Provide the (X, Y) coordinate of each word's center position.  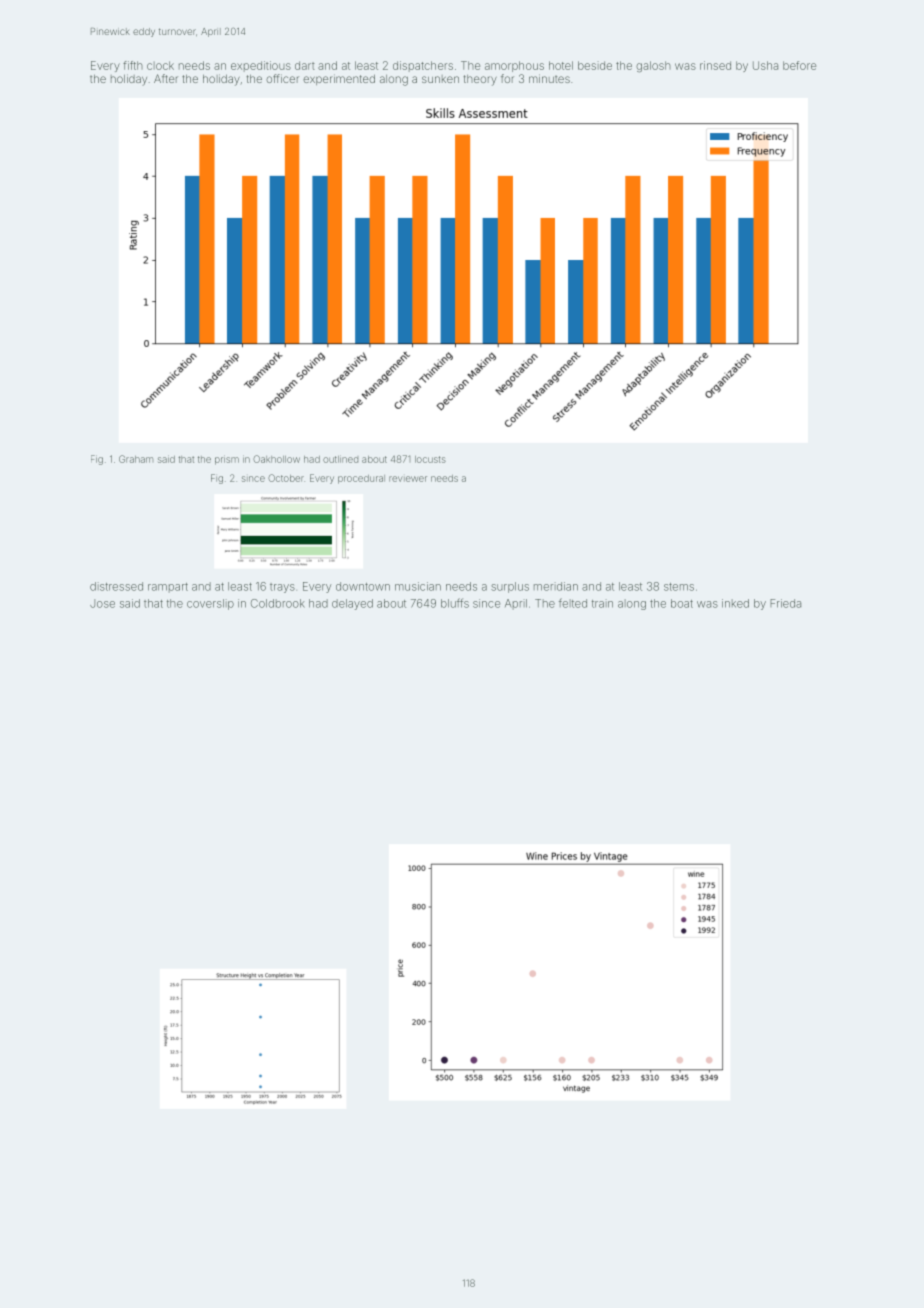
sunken (440, 79)
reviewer (408, 479)
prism (227, 460)
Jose (102, 603)
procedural (361, 479)
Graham (136, 459)
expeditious (261, 66)
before (799, 65)
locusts (430, 459)
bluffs (455, 603)
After (166, 78)
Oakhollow (276, 459)
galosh (653, 66)
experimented (339, 79)
